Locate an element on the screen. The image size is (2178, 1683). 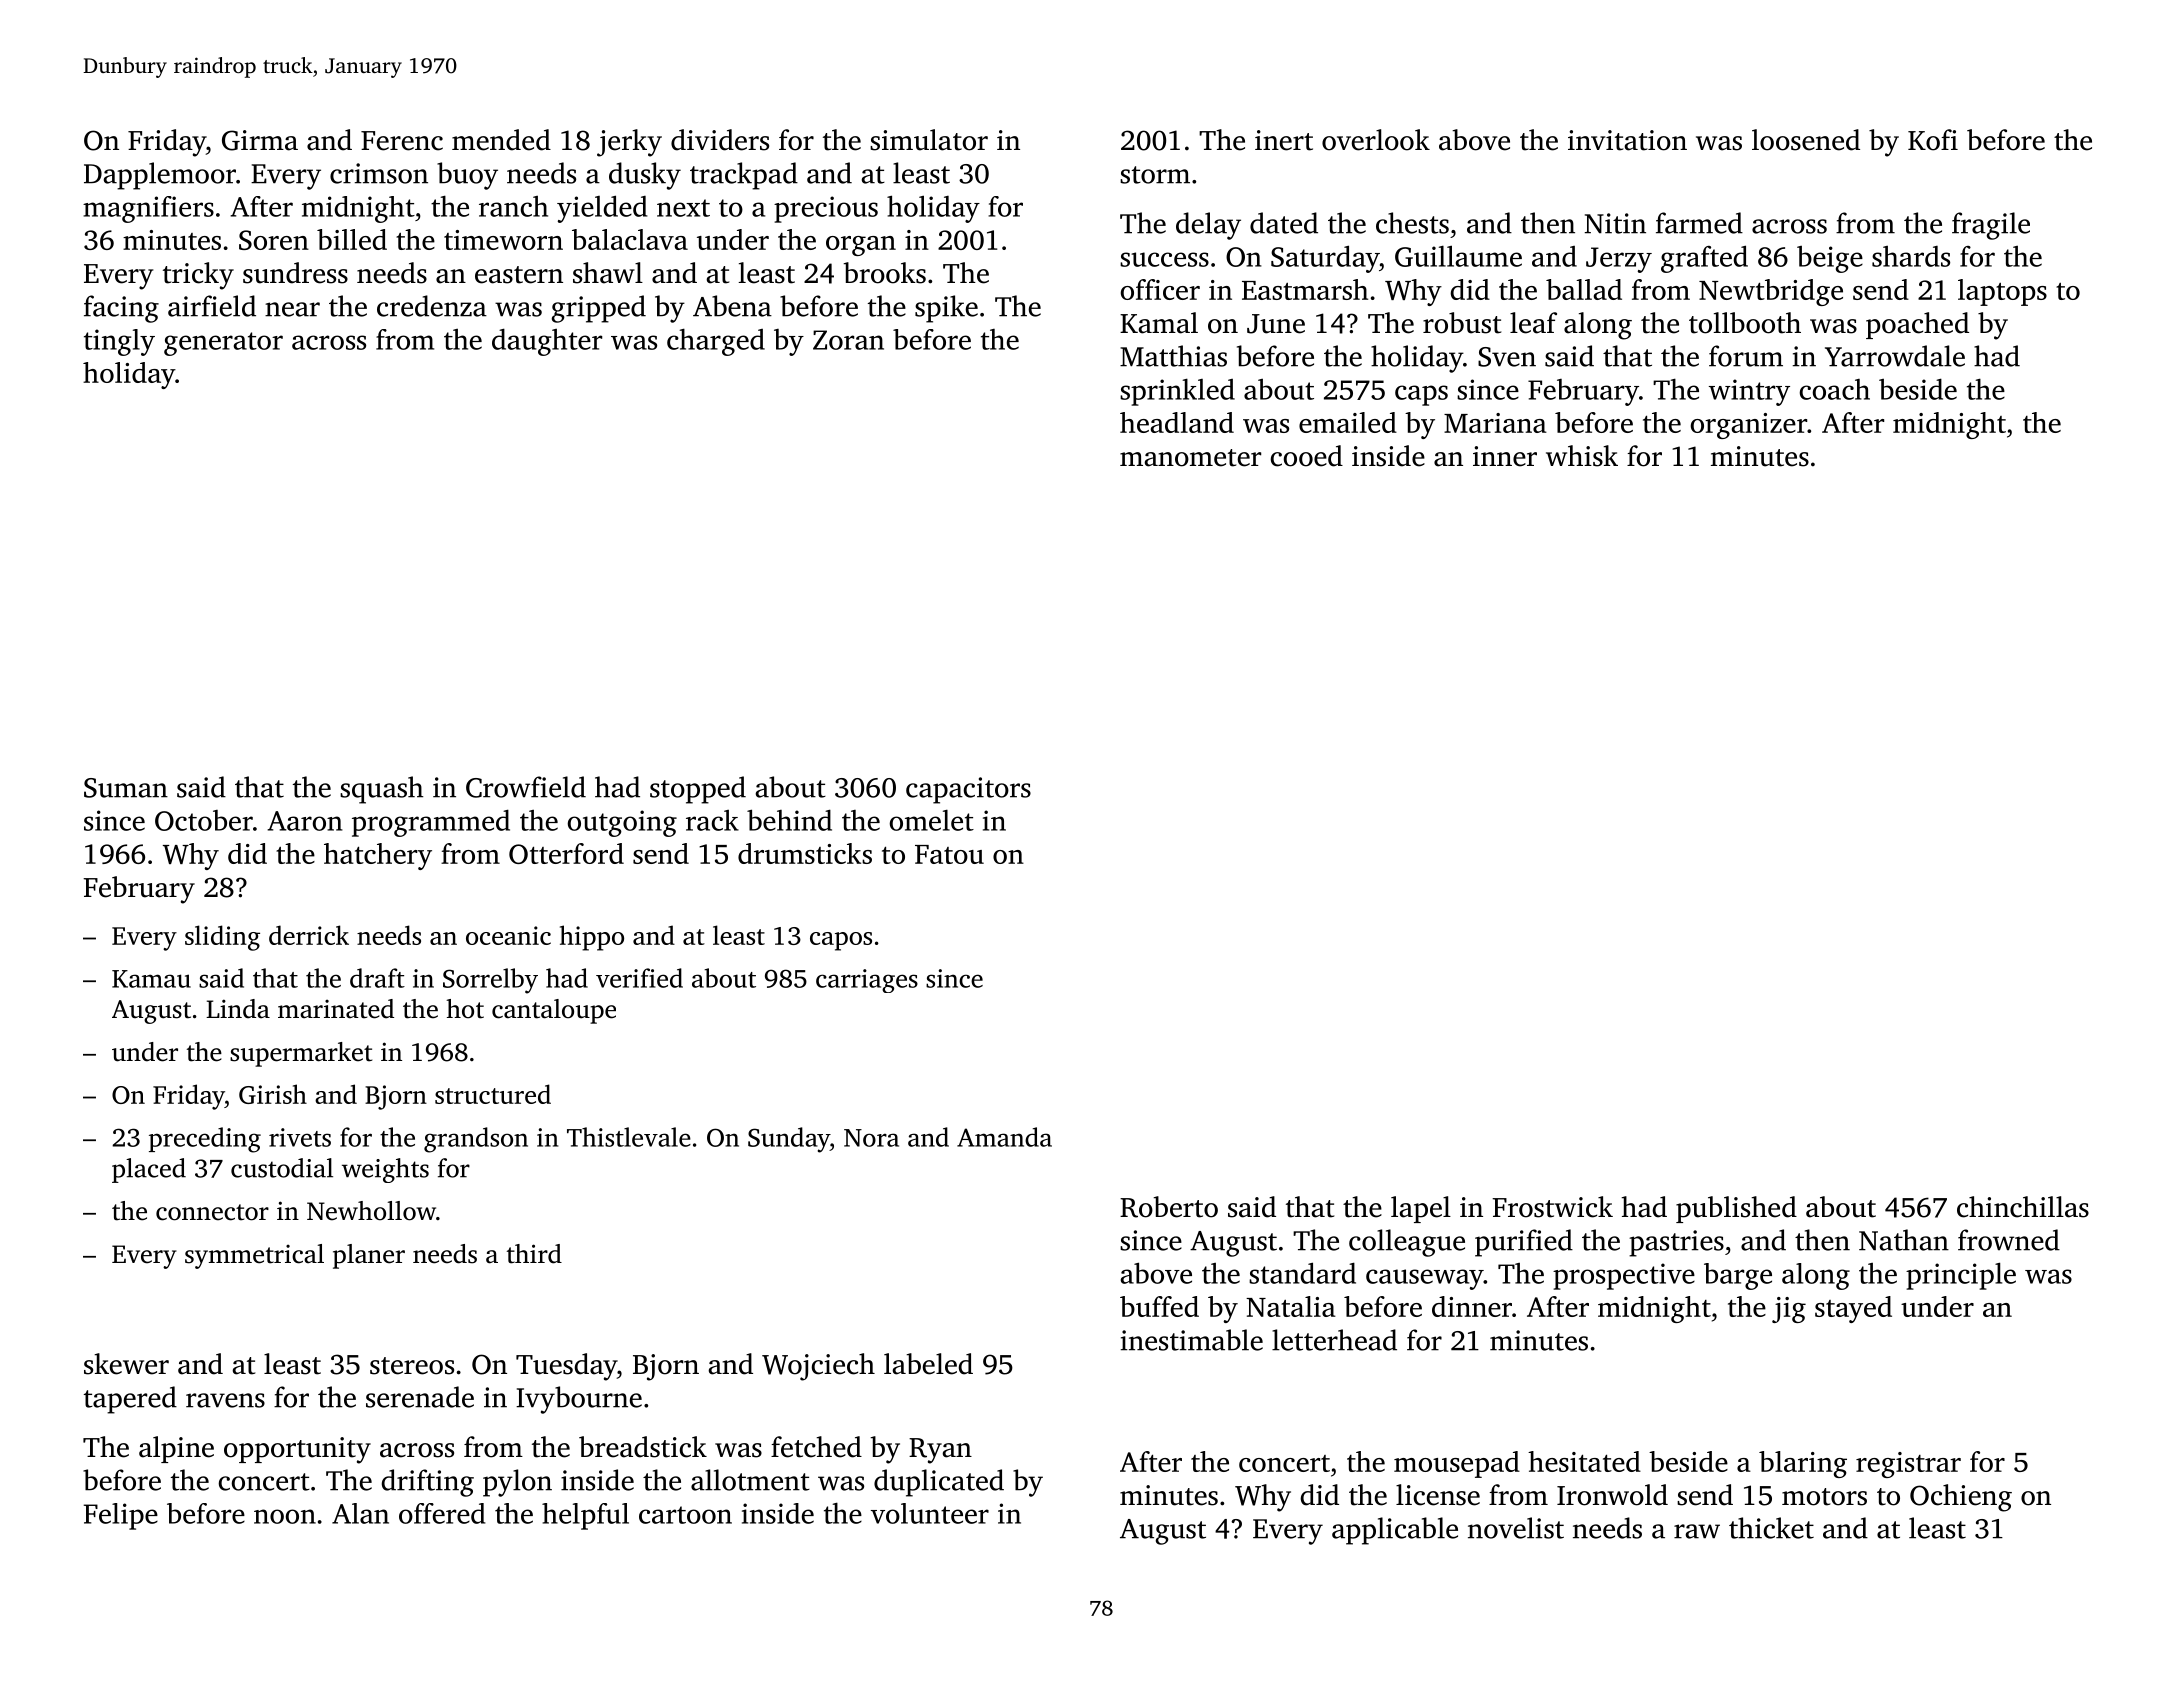
Girma is located at coordinates (260, 140).
